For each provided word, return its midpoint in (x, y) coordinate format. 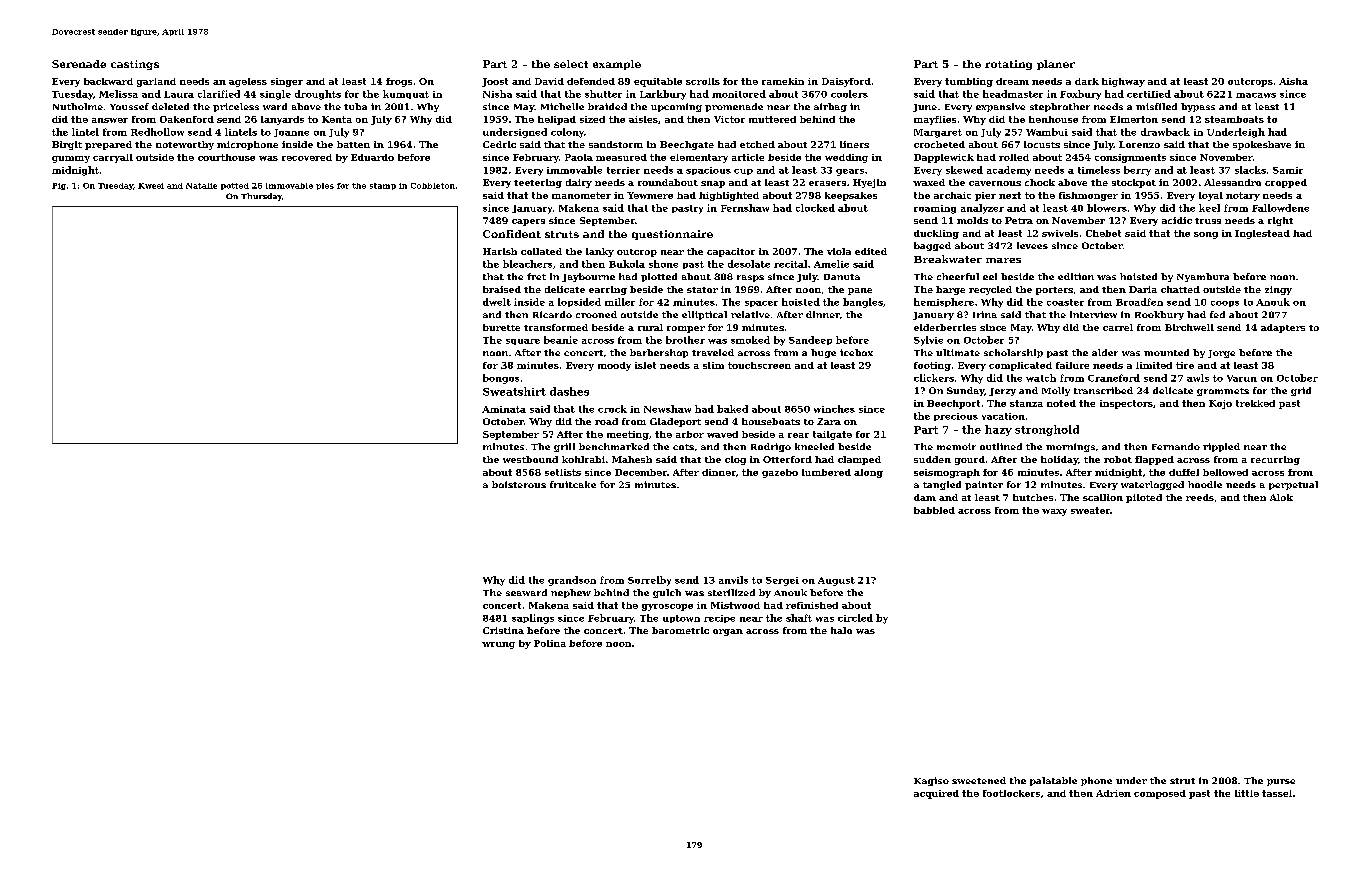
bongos (501, 379)
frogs (399, 82)
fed (1217, 314)
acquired (936, 794)
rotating (1008, 65)
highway (1123, 82)
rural (650, 327)
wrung (498, 645)
